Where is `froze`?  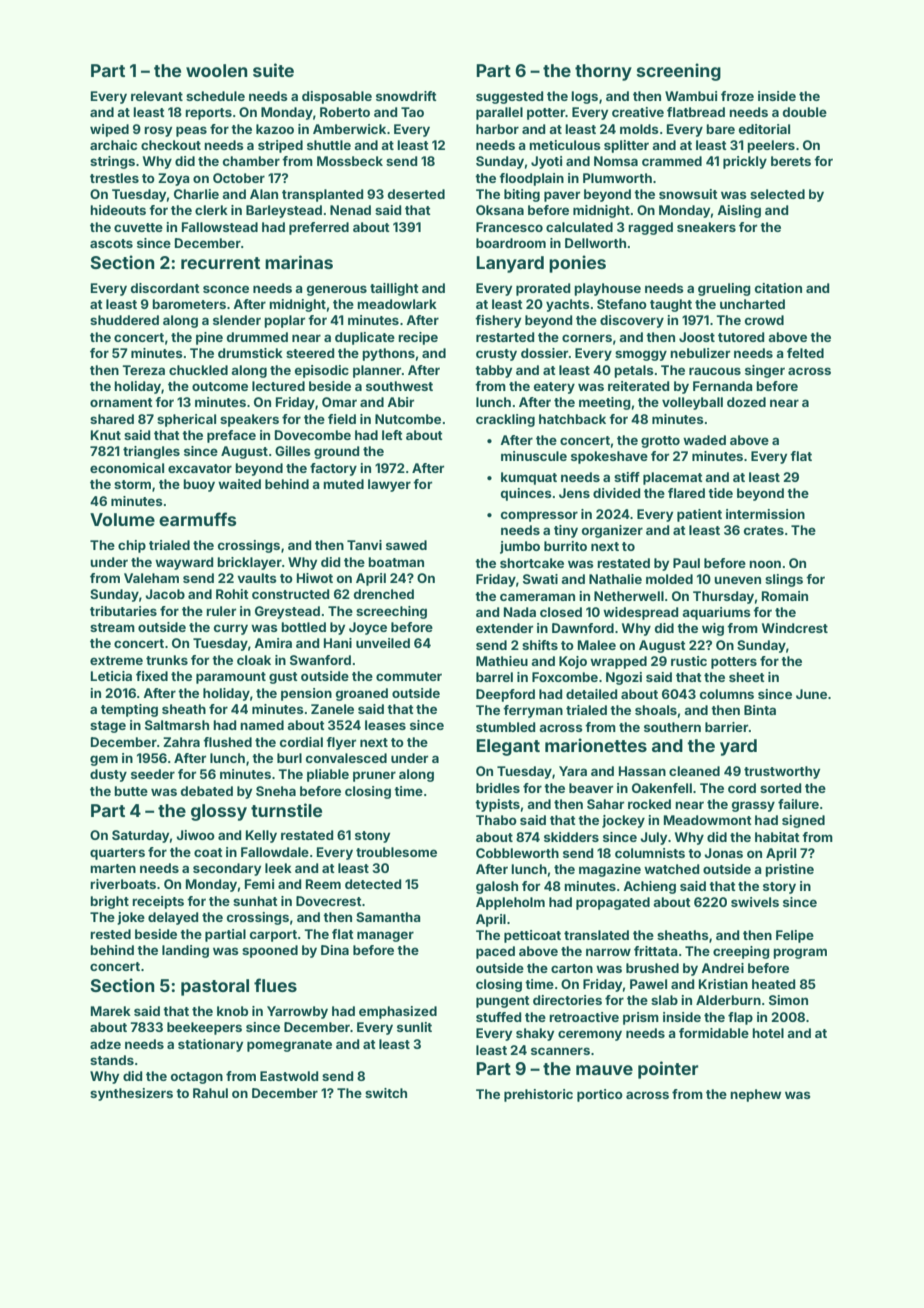 froze is located at coordinates (737, 96).
